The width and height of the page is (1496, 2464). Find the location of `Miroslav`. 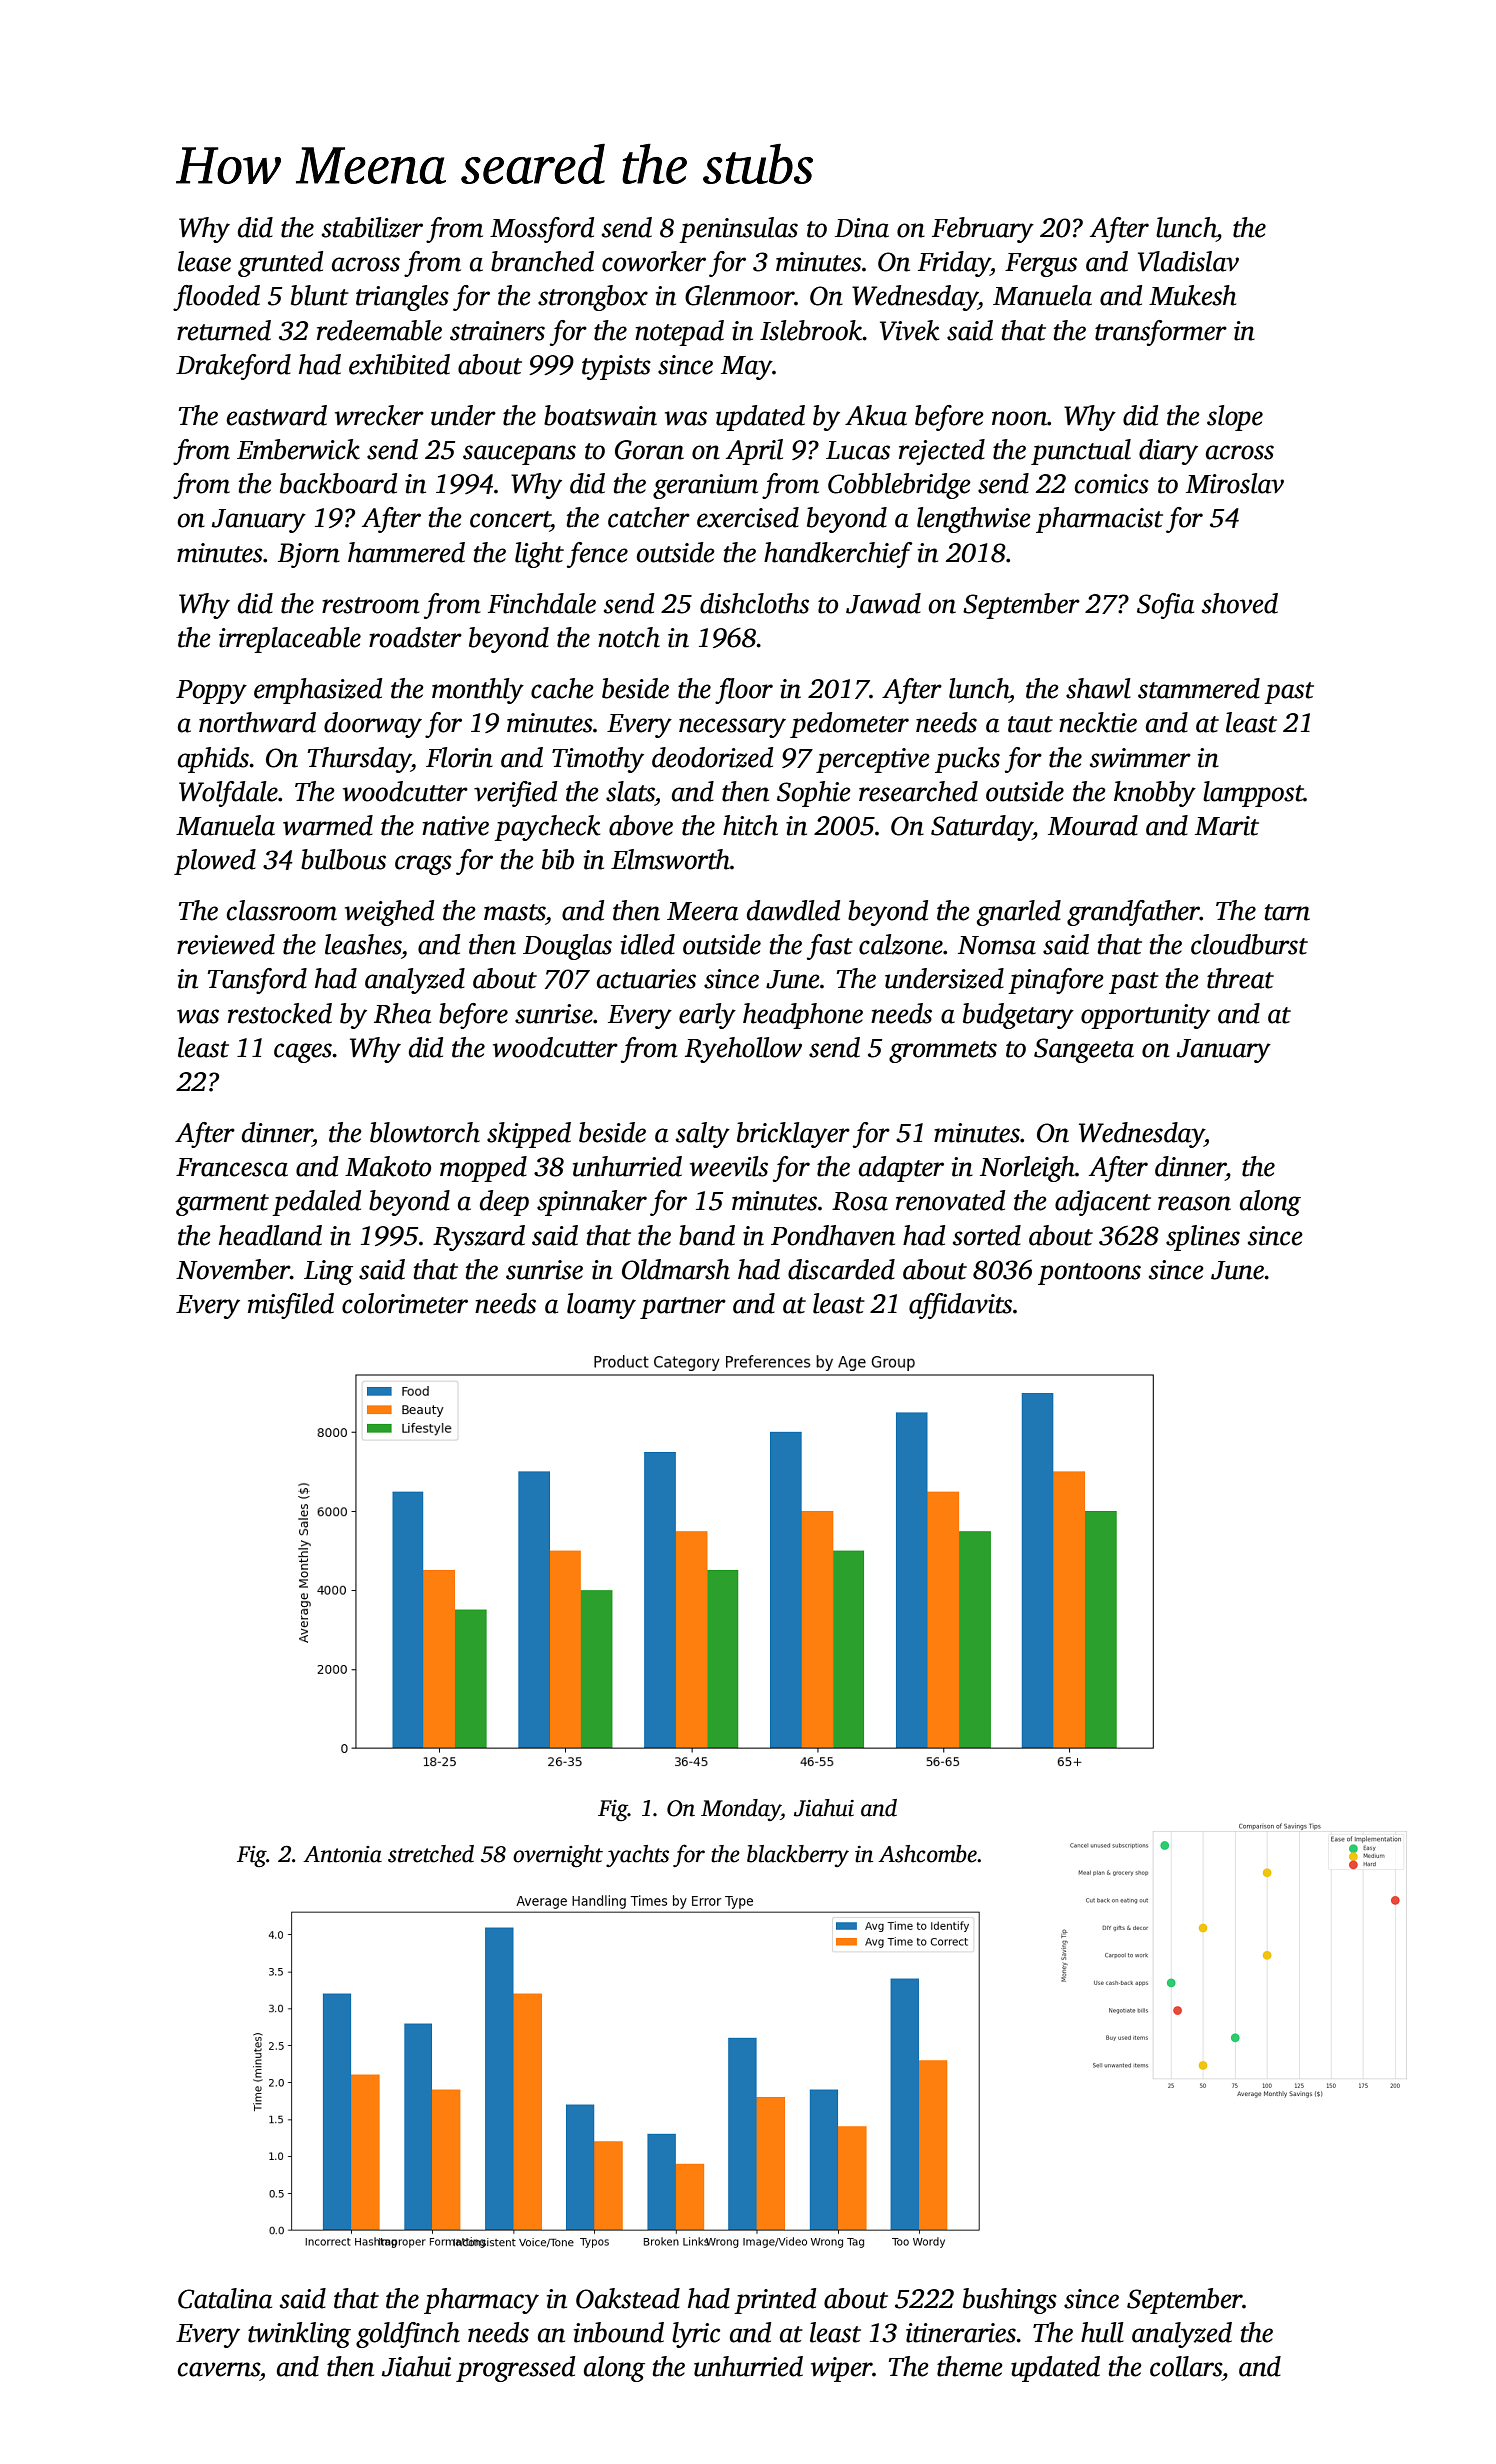

Miroslav is located at coordinates (1235, 483).
